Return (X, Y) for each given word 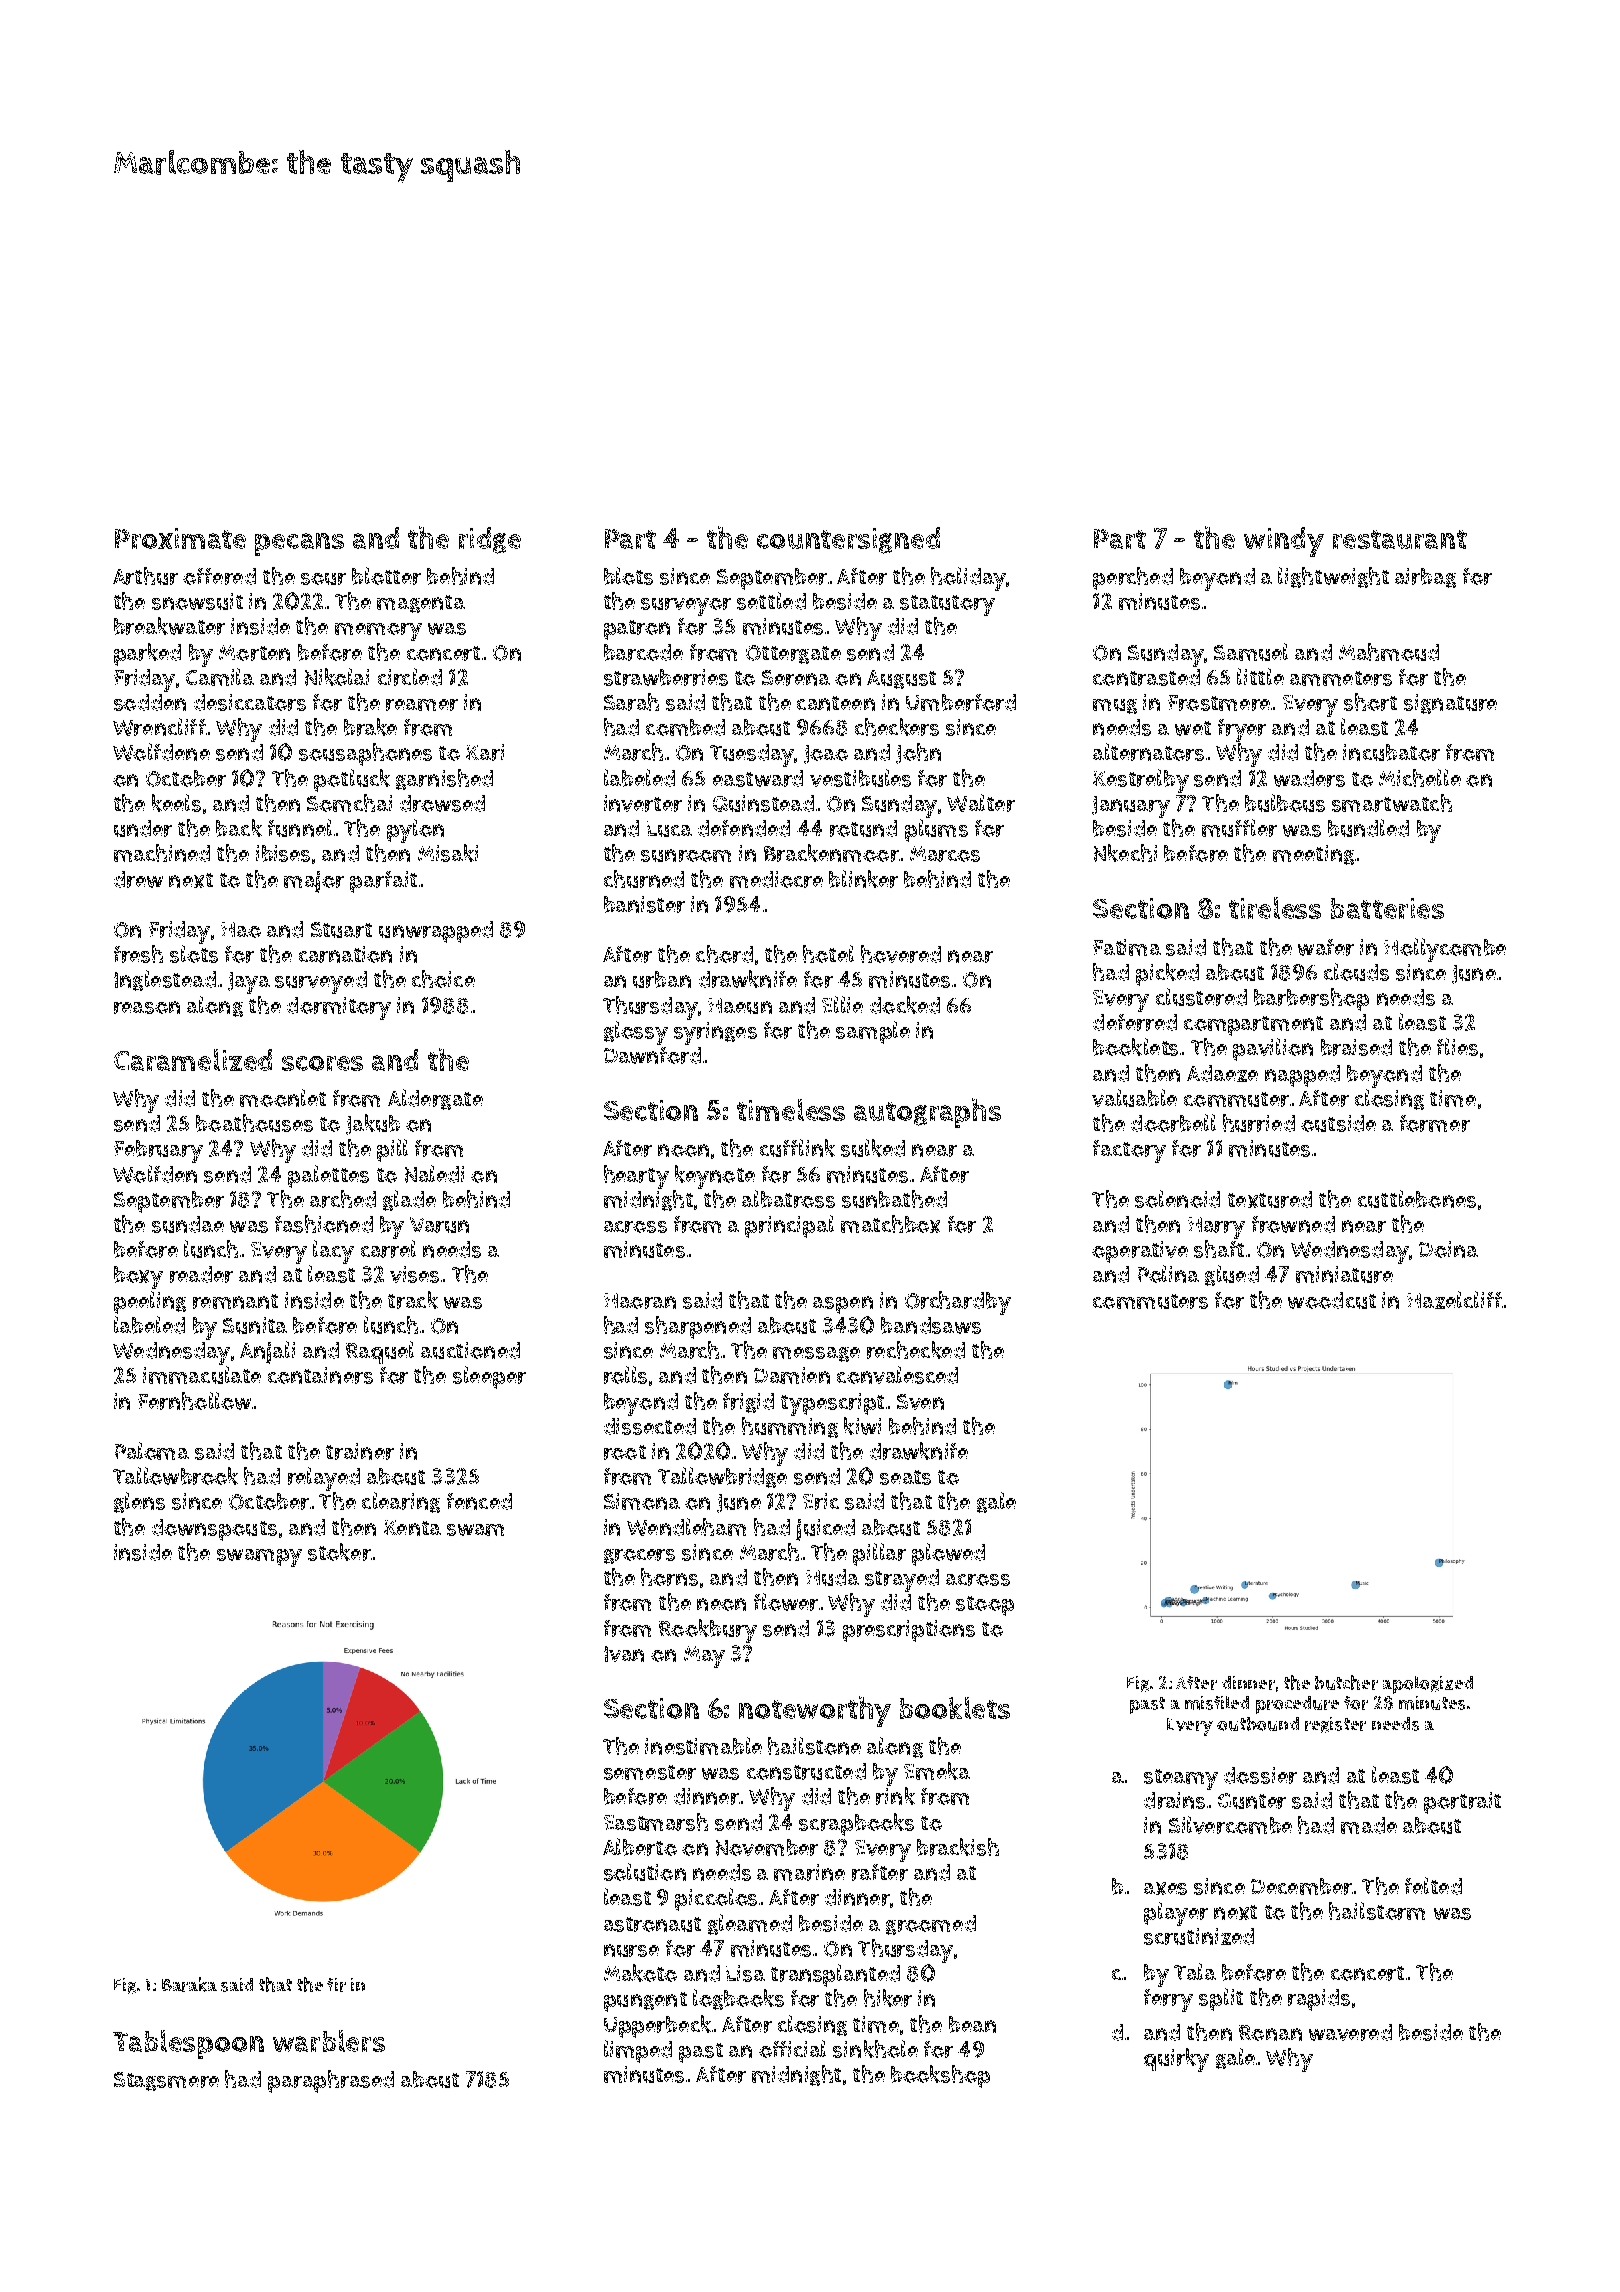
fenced (479, 1501)
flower (786, 1602)
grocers (639, 1556)
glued (1232, 1275)
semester (650, 1772)
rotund (863, 828)
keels (176, 803)
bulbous (1285, 803)
